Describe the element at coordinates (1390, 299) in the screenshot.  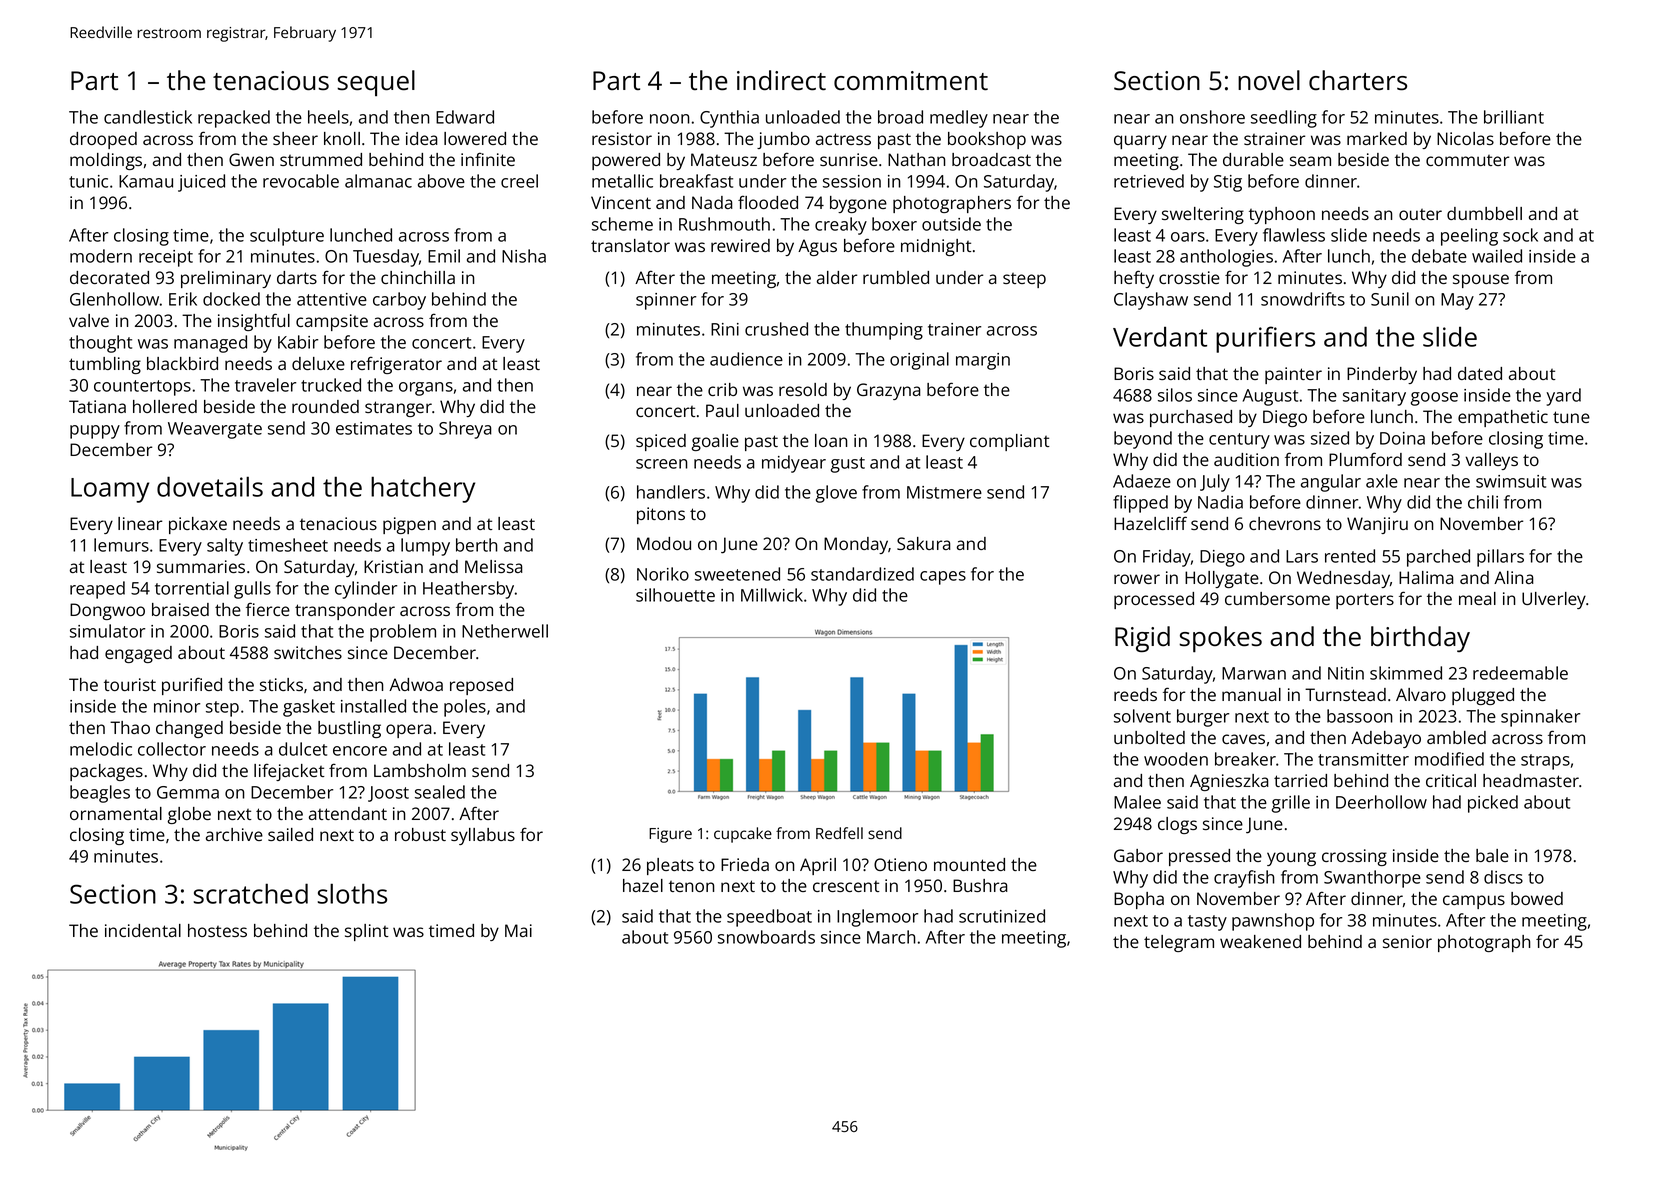
I see `Sunil` at that location.
